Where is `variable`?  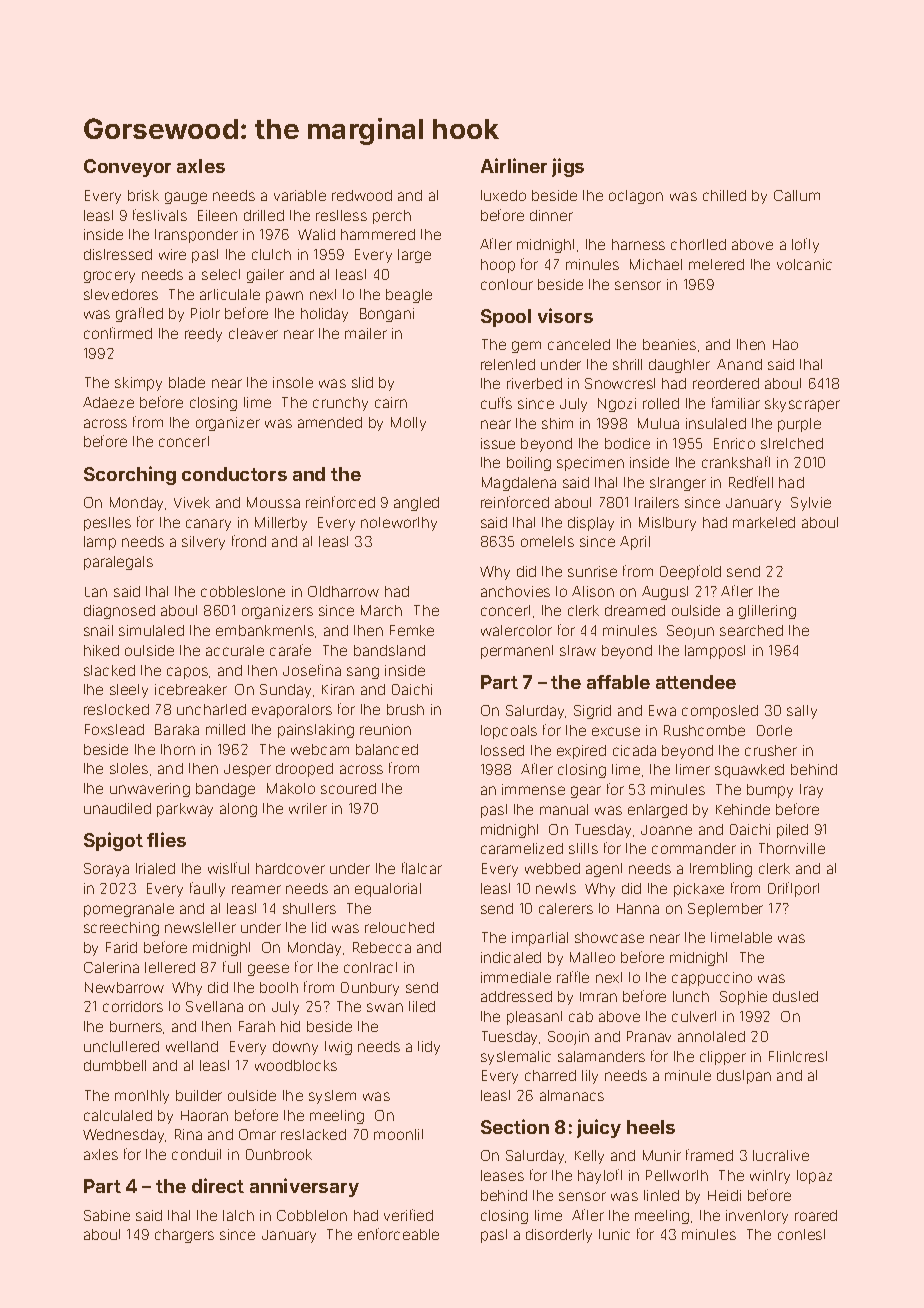 variable is located at coordinates (300, 195).
